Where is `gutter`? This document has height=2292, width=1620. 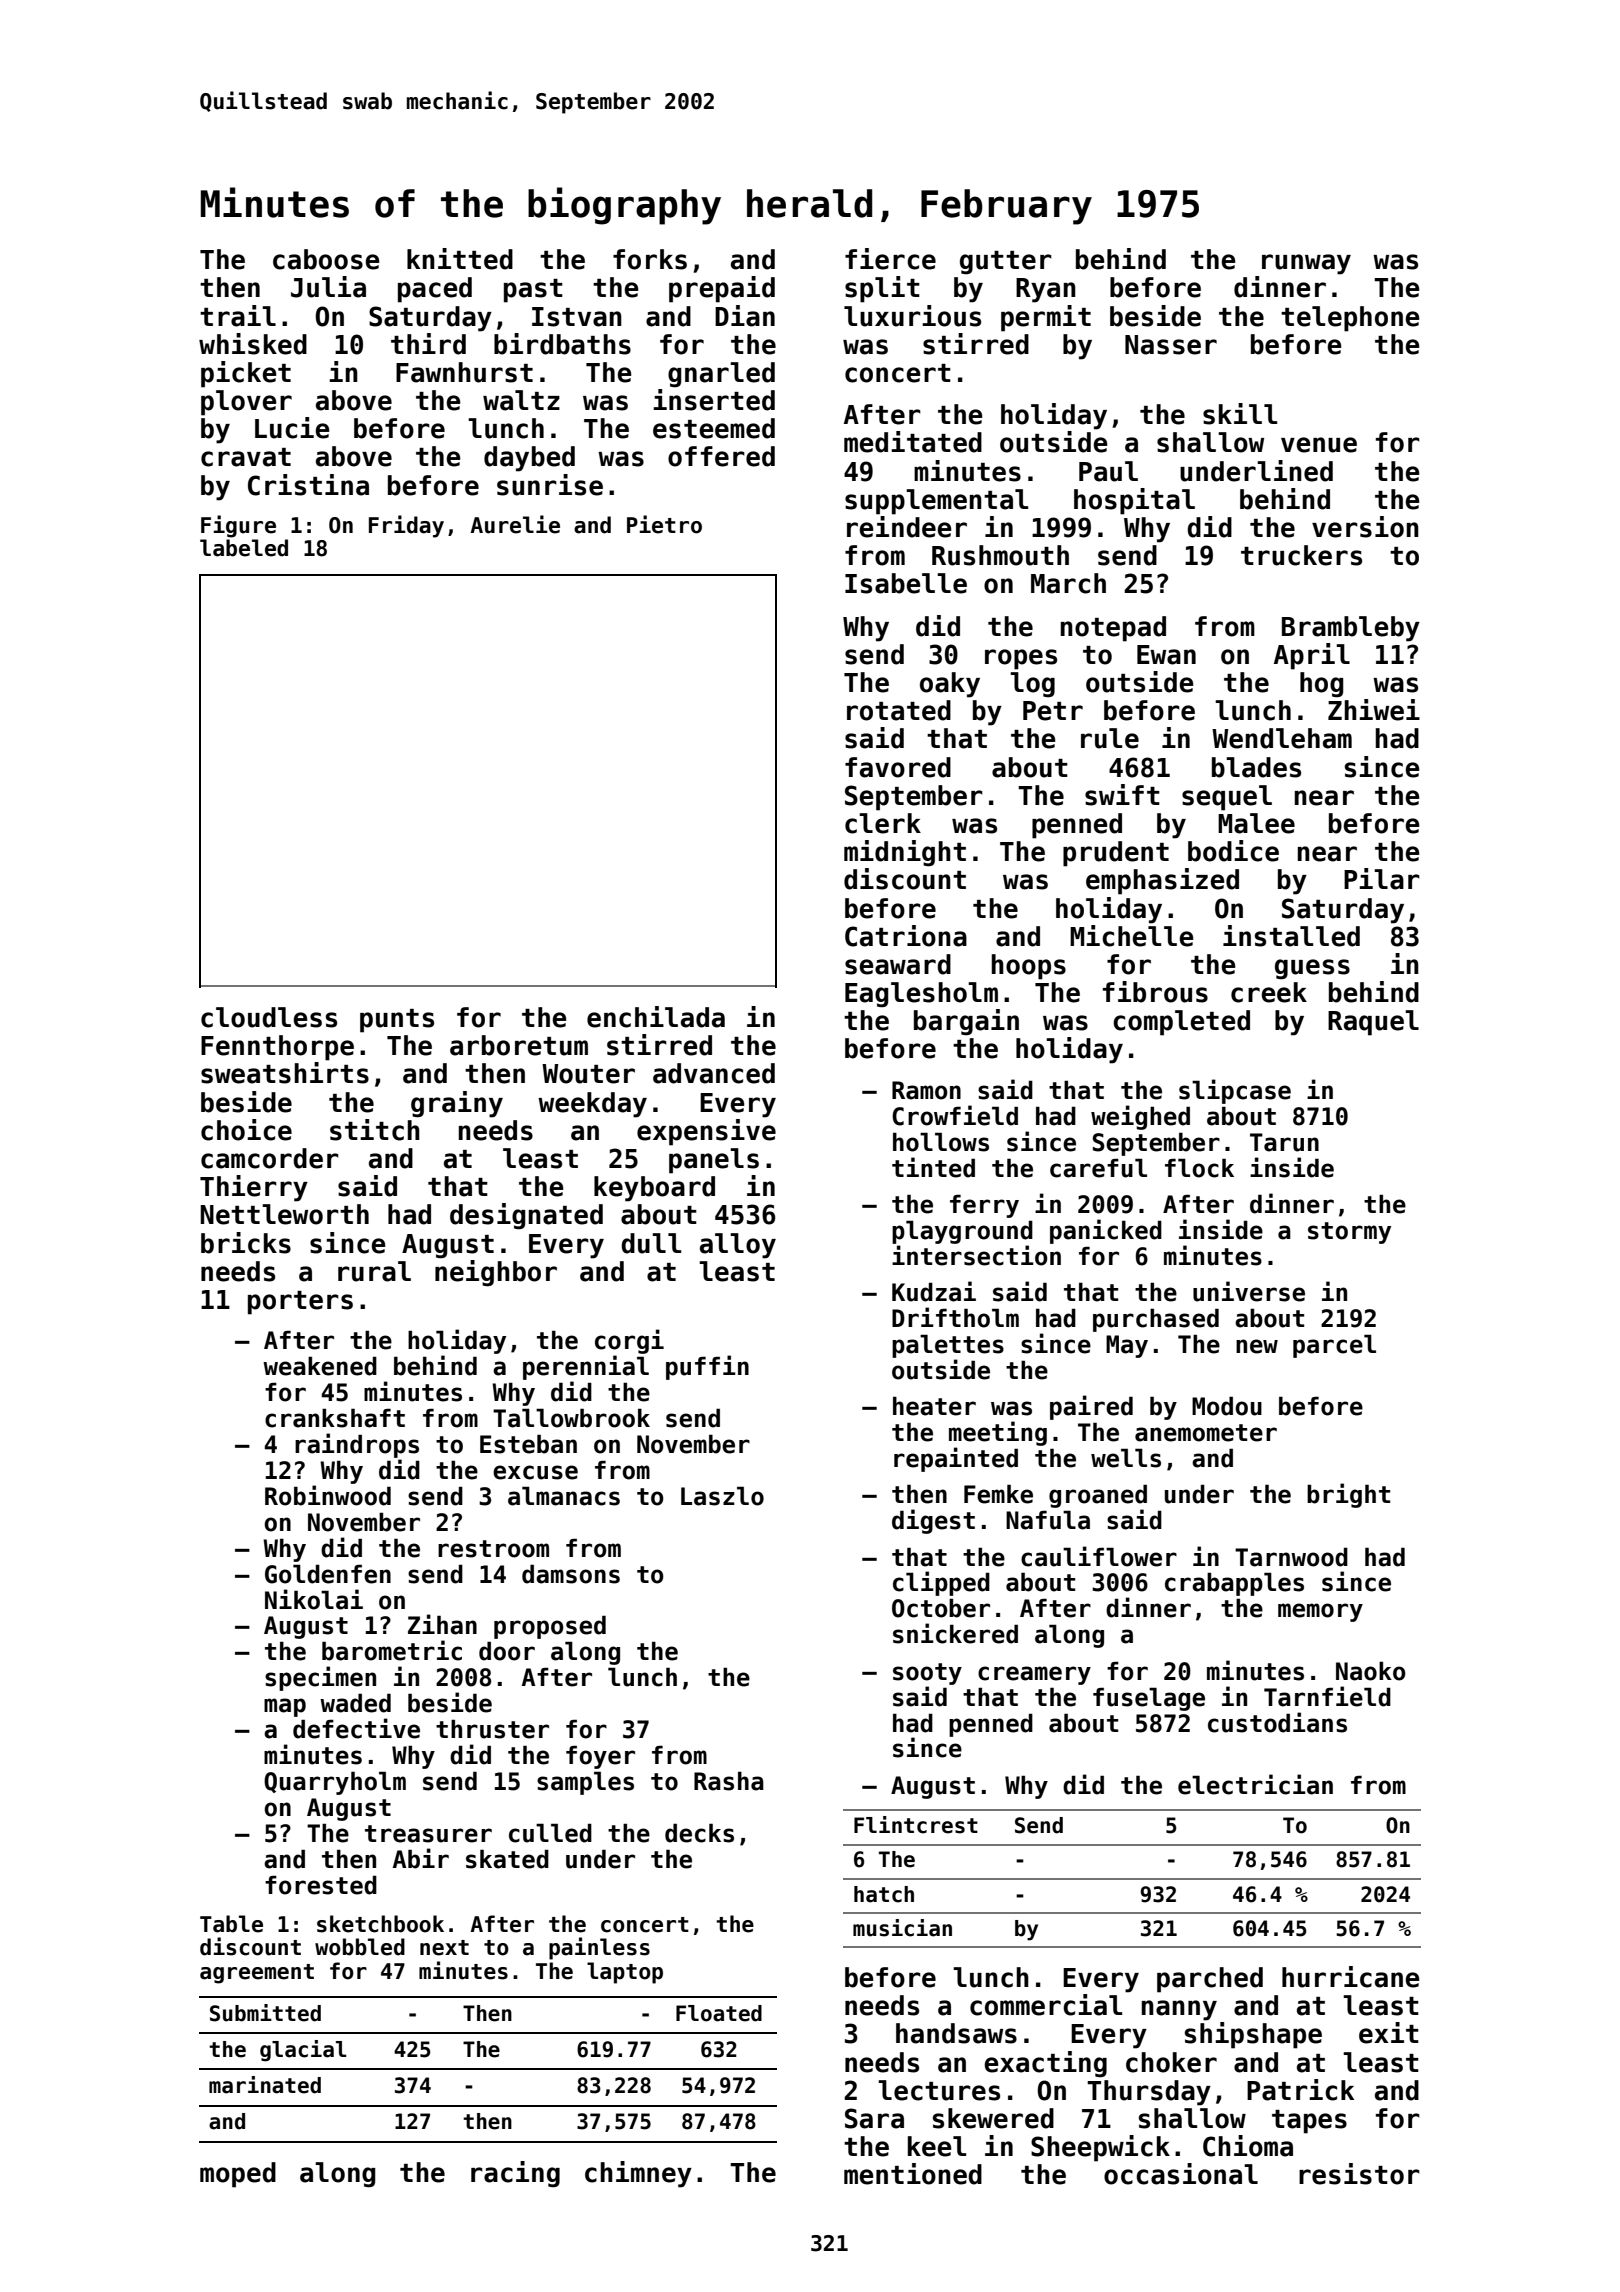 gutter is located at coordinates (1006, 263).
